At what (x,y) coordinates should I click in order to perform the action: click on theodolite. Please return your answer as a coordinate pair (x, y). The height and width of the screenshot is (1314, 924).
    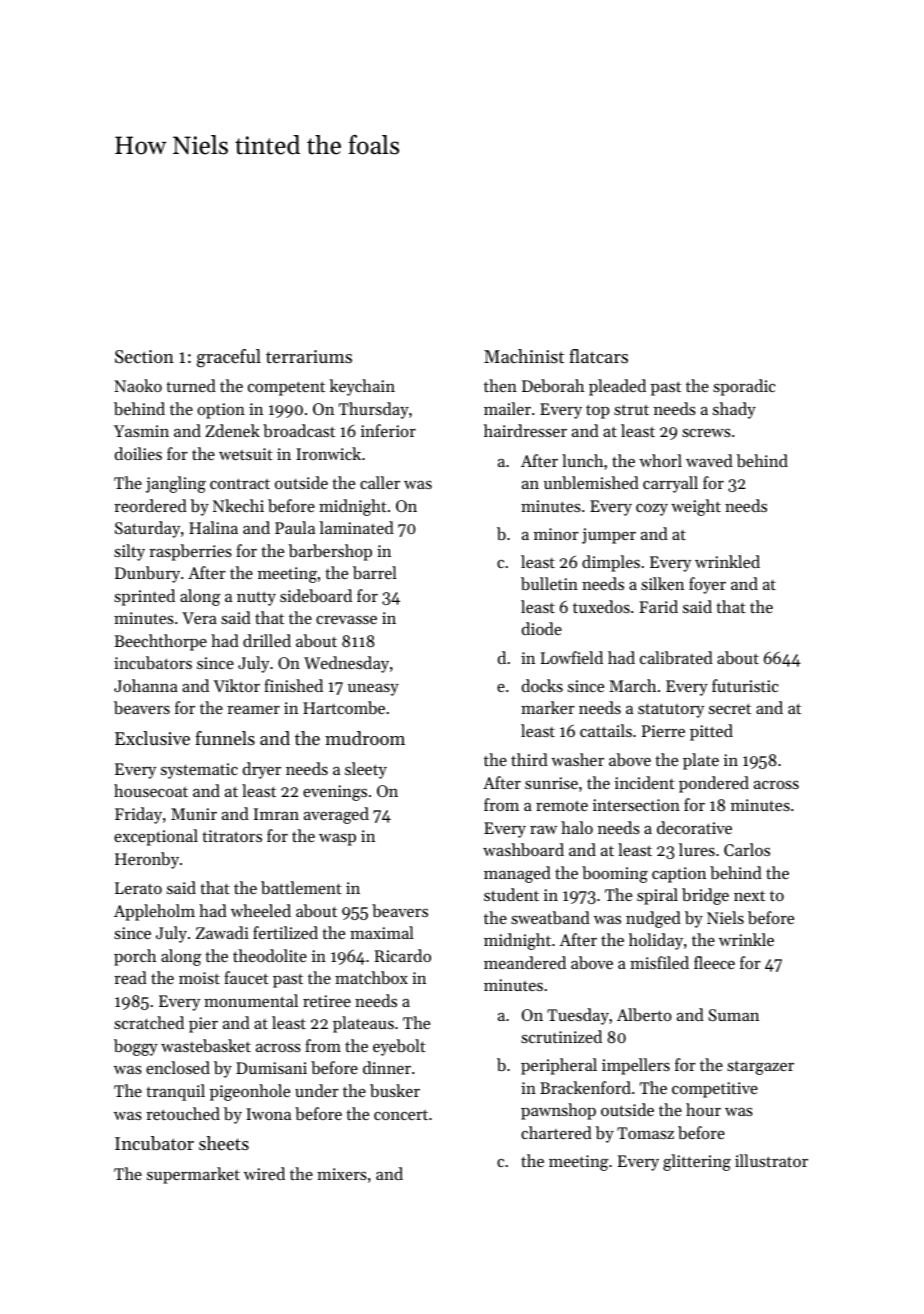
    Looking at the image, I should click on (270, 955).
